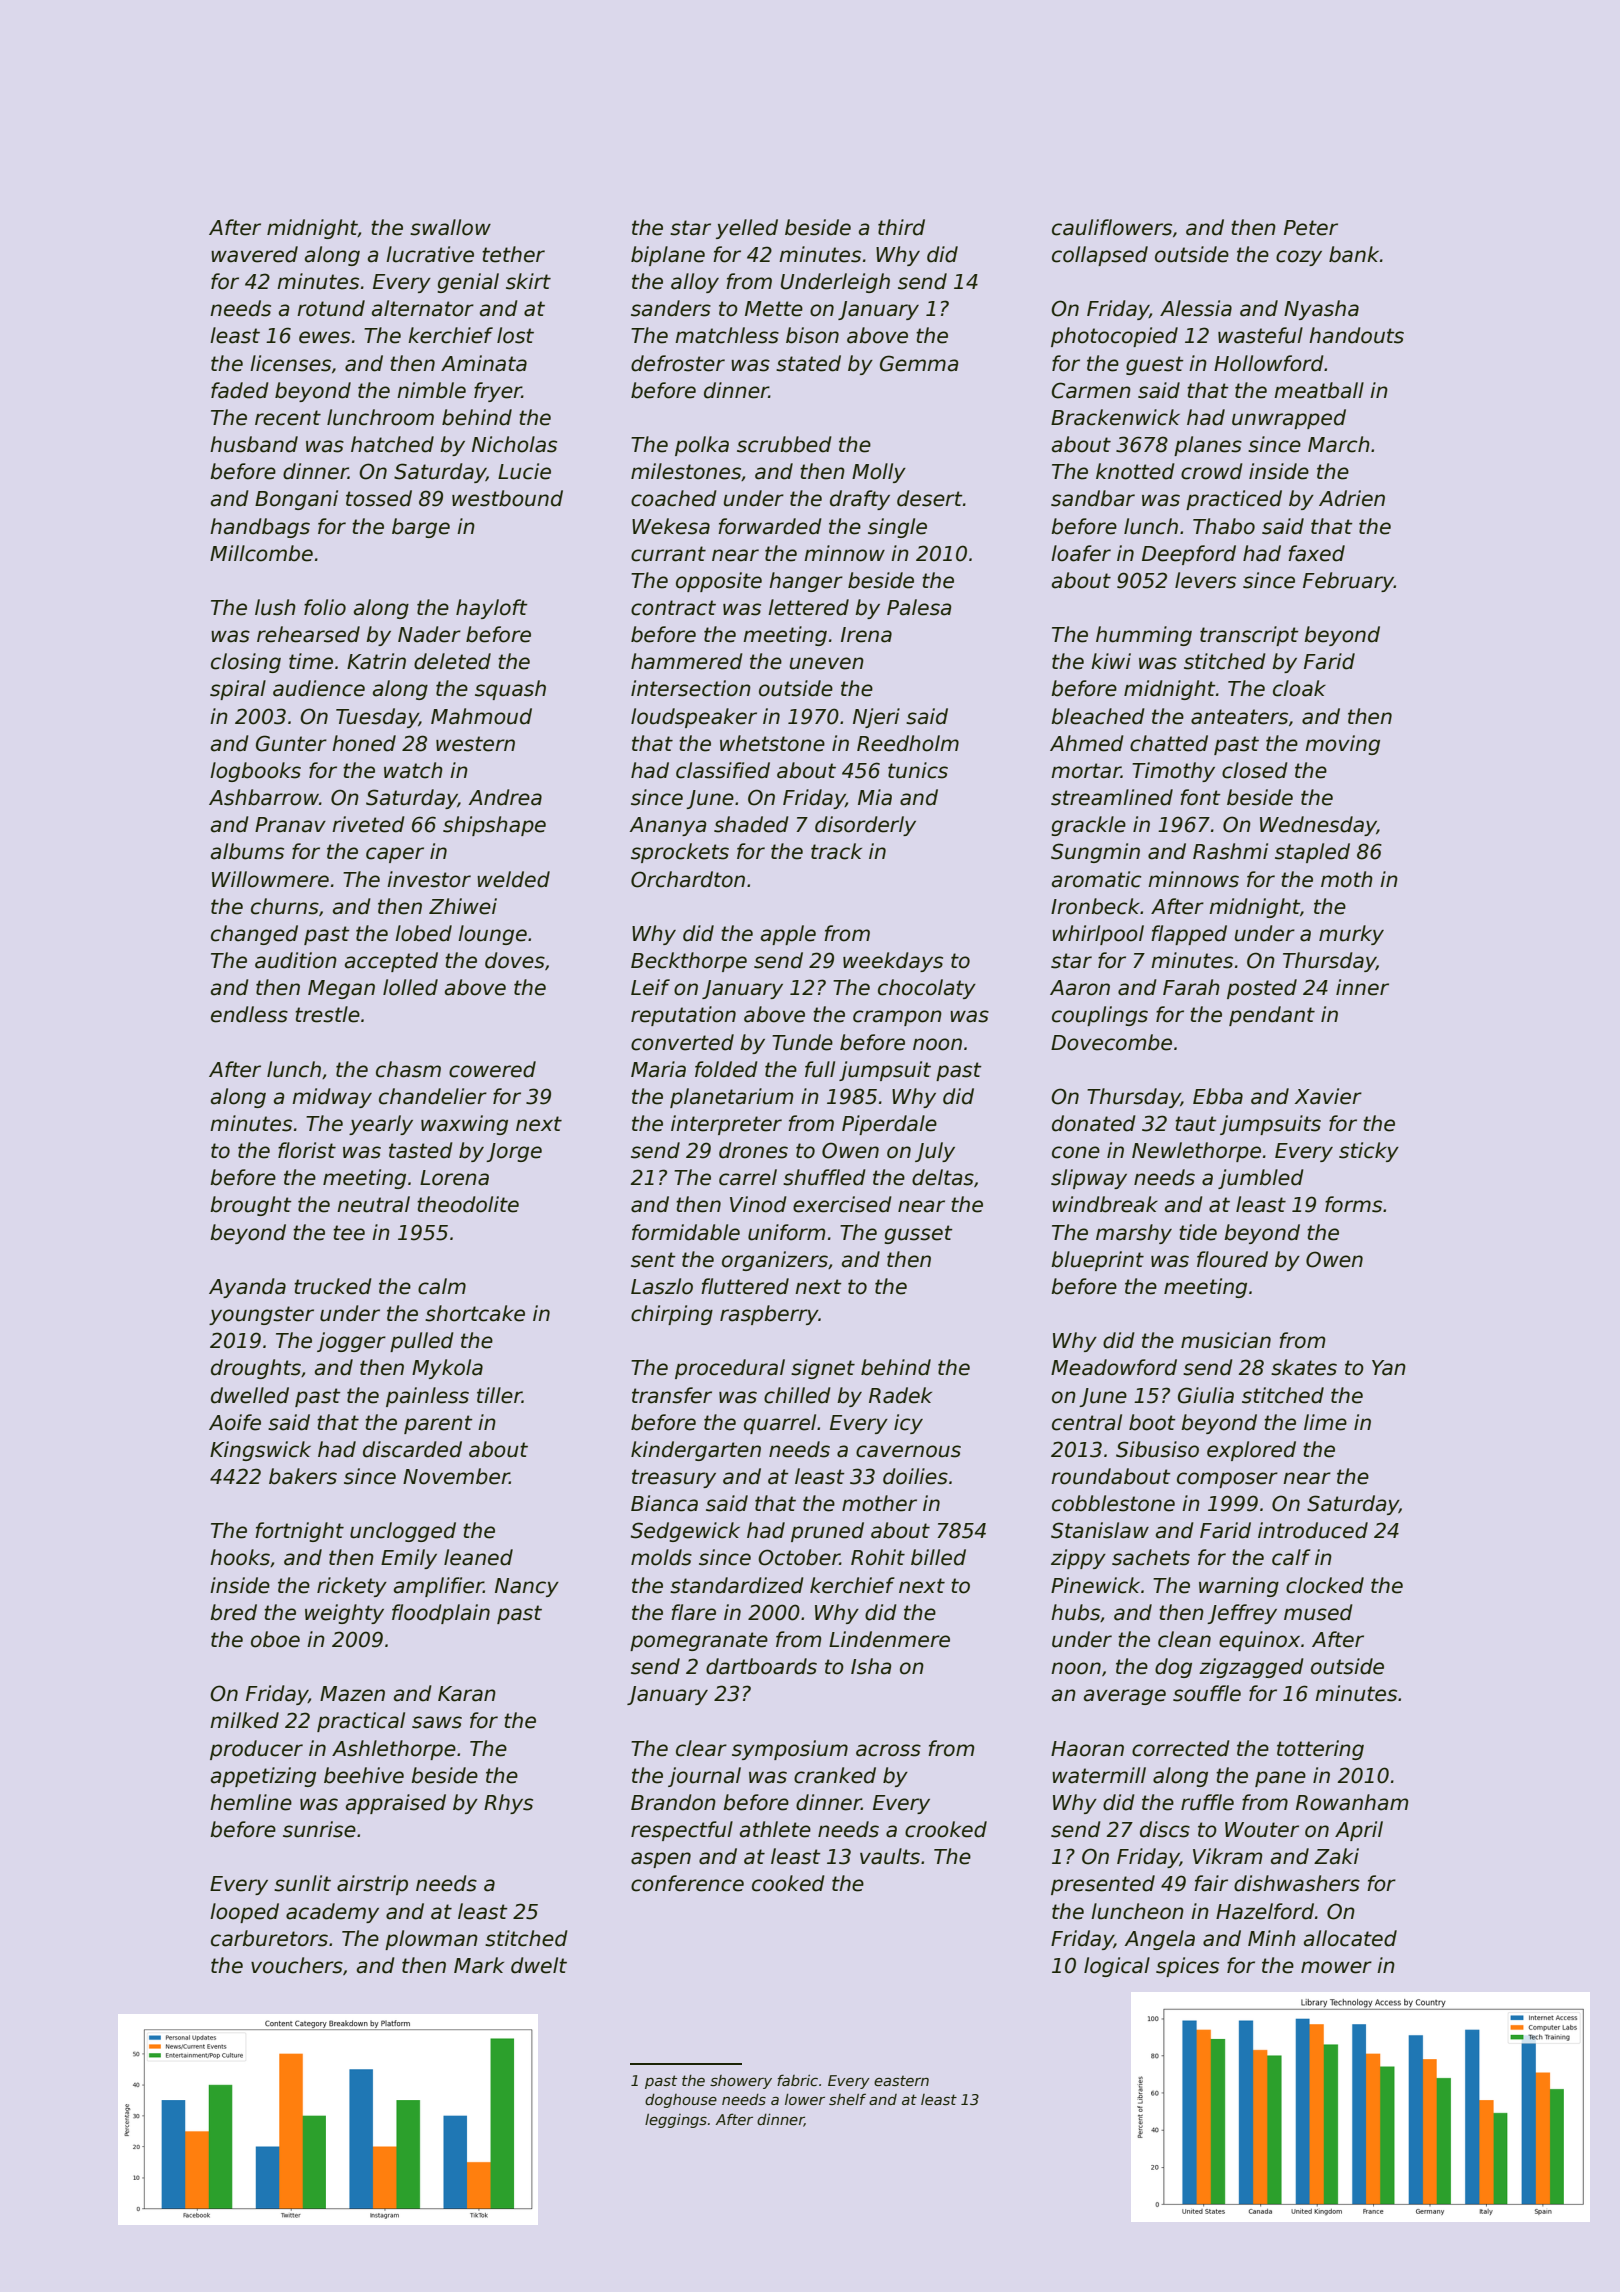  What do you see at coordinates (693, 1612) in the screenshot?
I see `flare` at bounding box center [693, 1612].
